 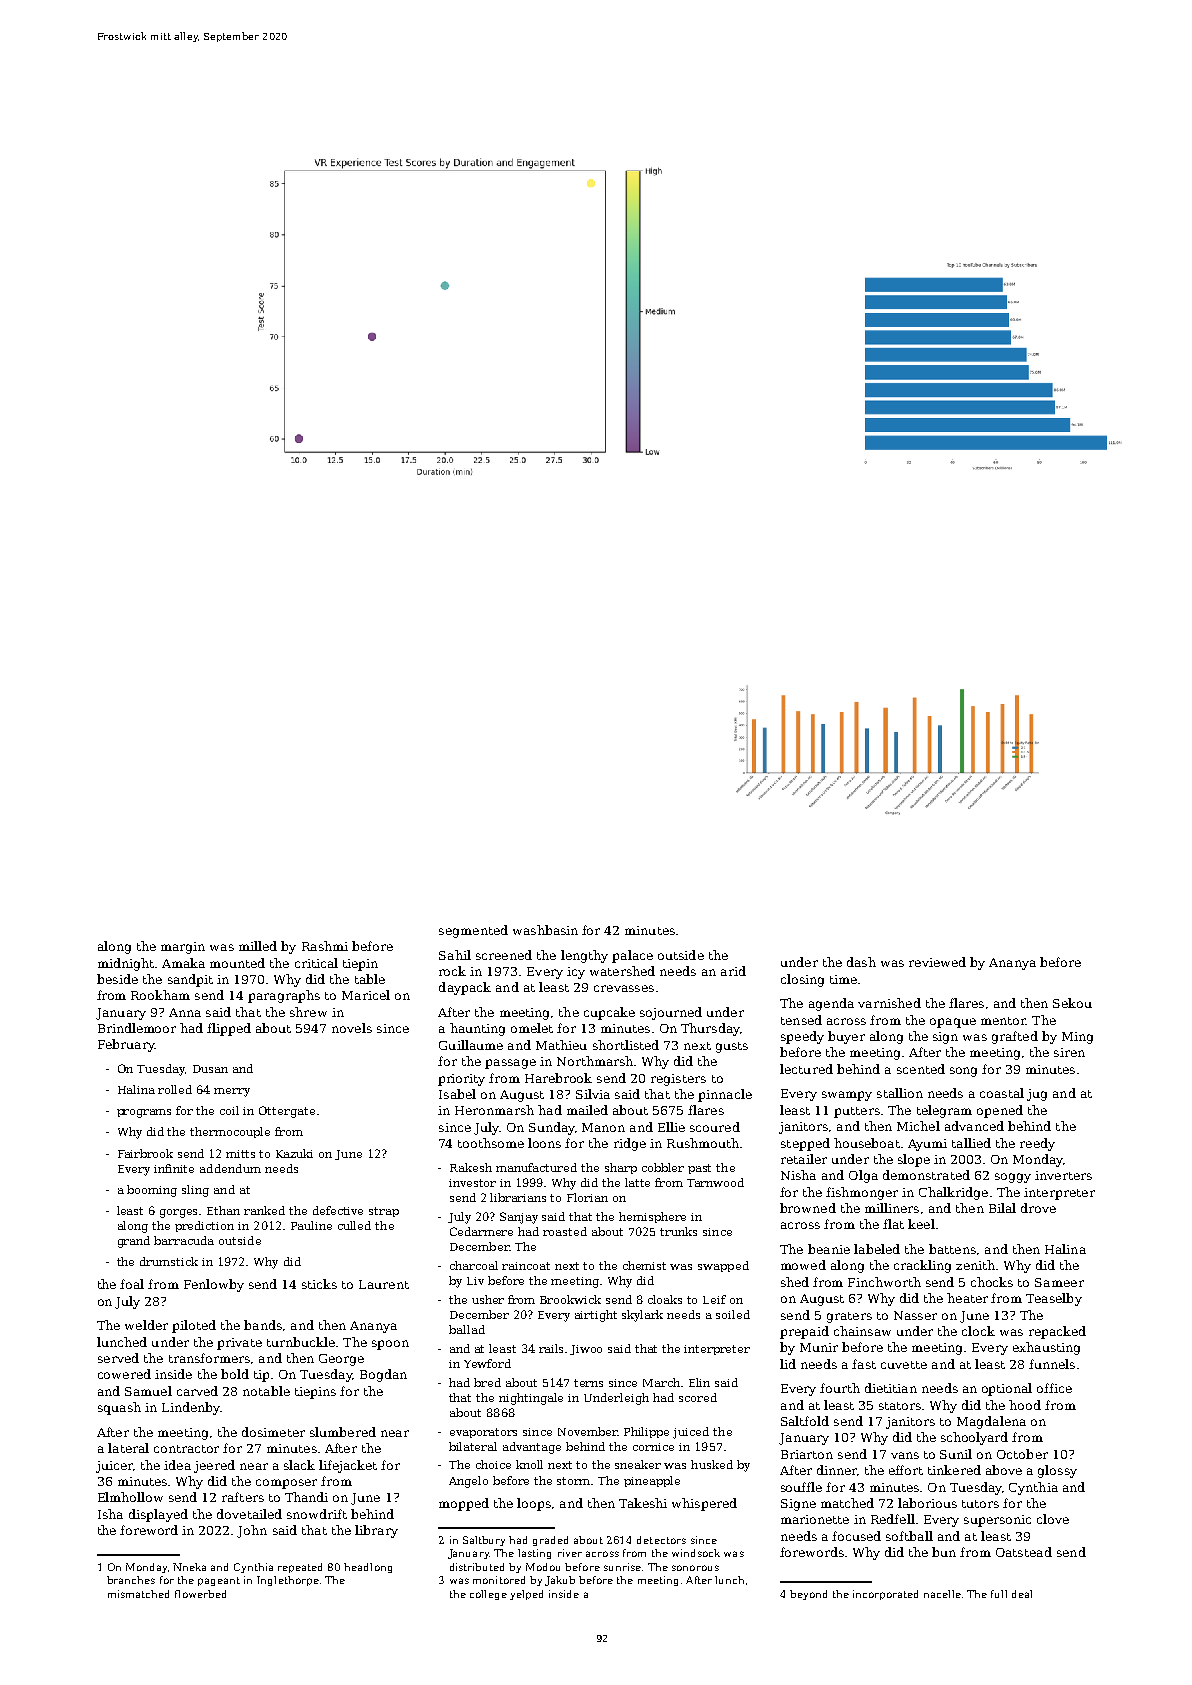 I want to click on dovetailed, so click(x=249, y=1514).
